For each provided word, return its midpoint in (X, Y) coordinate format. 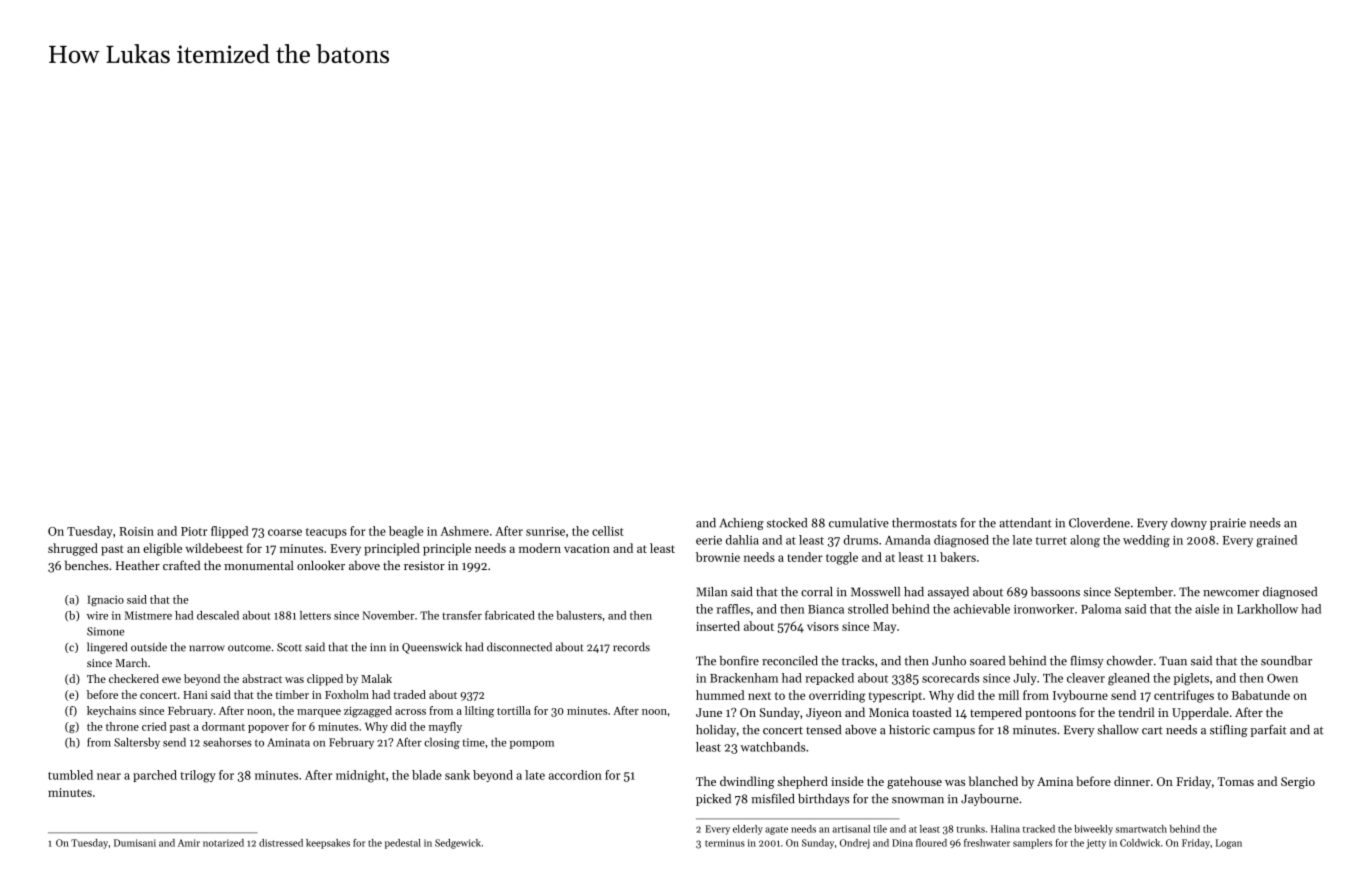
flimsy (1087, 662)
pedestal (403, 844)
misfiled (773, 799)
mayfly (445, 727)
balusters (579, 615)
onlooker (321, 565)
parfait (1268, 731)
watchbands (773, 747)
